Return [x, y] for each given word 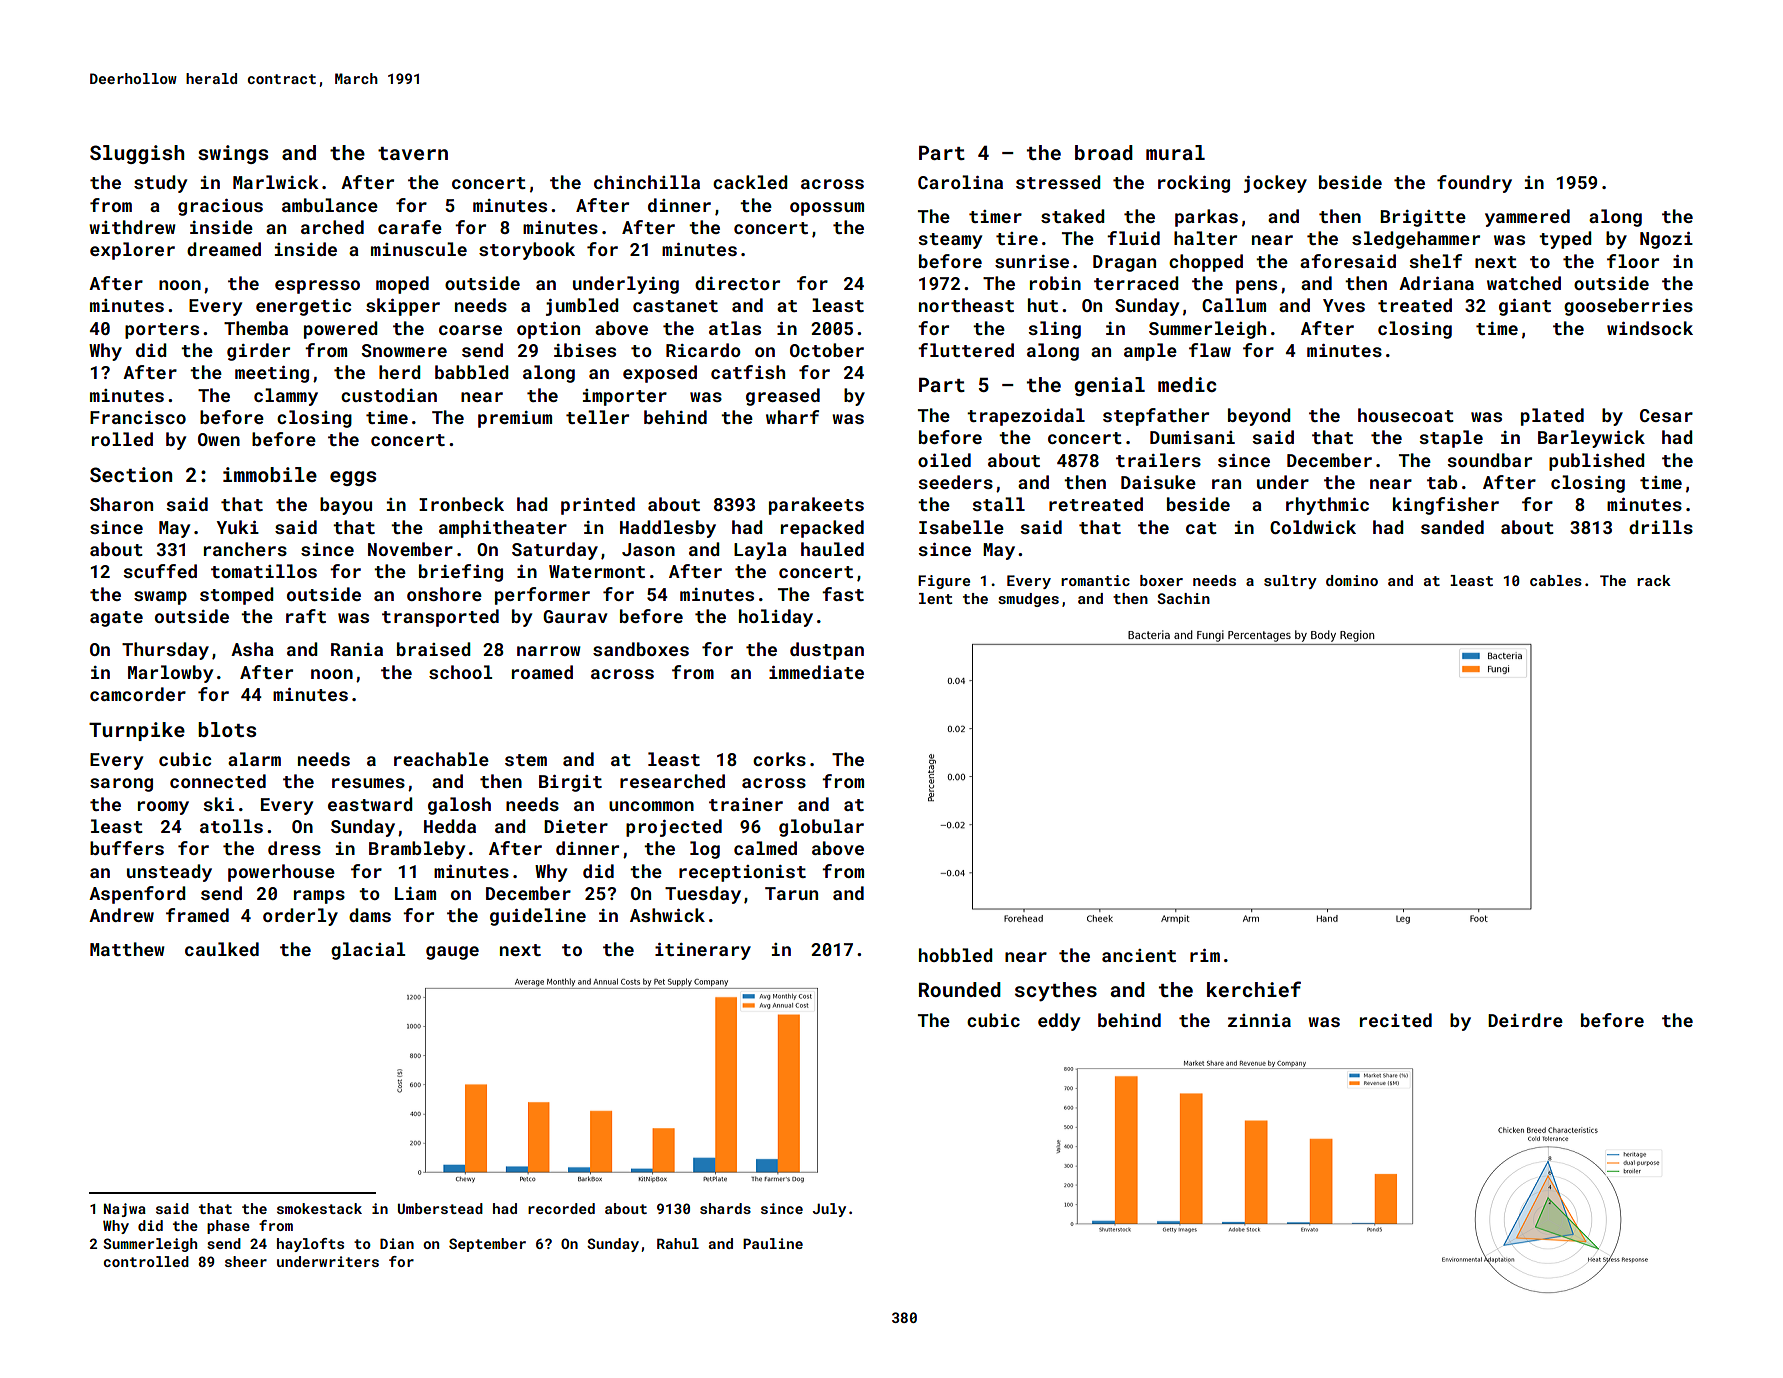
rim [1205, 955]
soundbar [1489, 460]
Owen [219, 439]
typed [1565, 240]
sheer [246, 1261]
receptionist [742, 873]
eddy [1059, 1022]
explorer [132, 251]
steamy [950, 241]
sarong [121, 785]
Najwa [125, 1210]
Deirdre [1525, 1020]
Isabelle [961, 527]
